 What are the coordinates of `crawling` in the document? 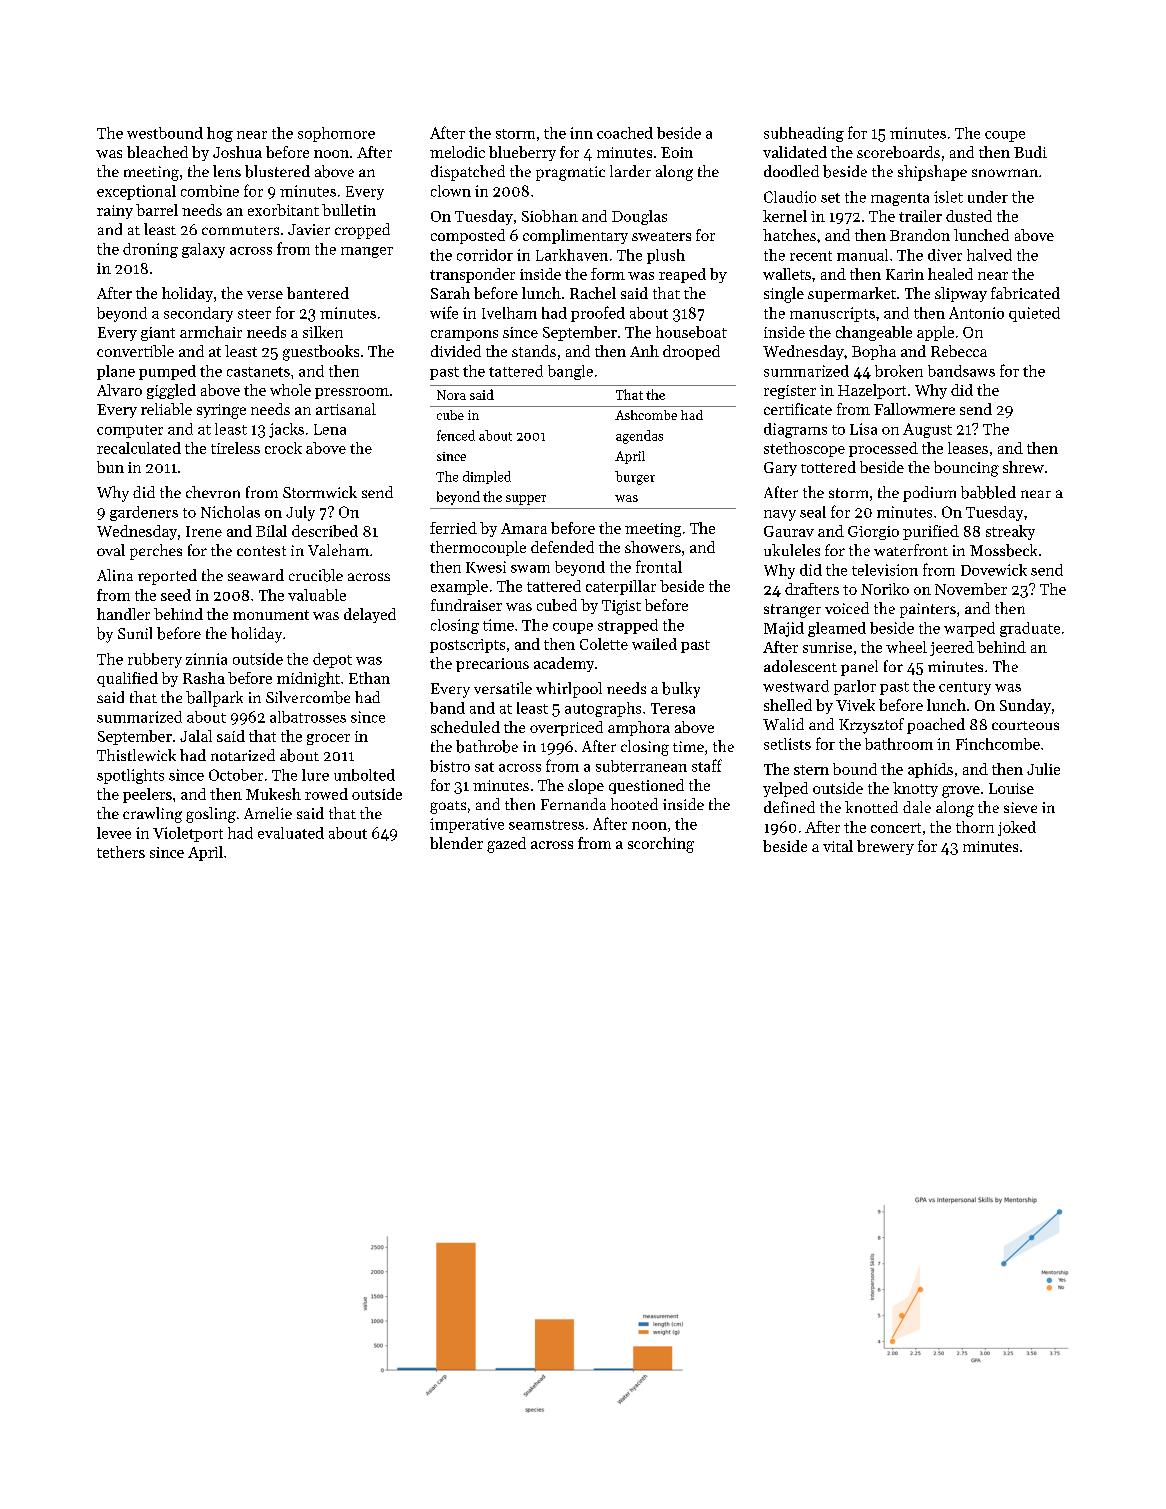 It's located at (152, 815).
